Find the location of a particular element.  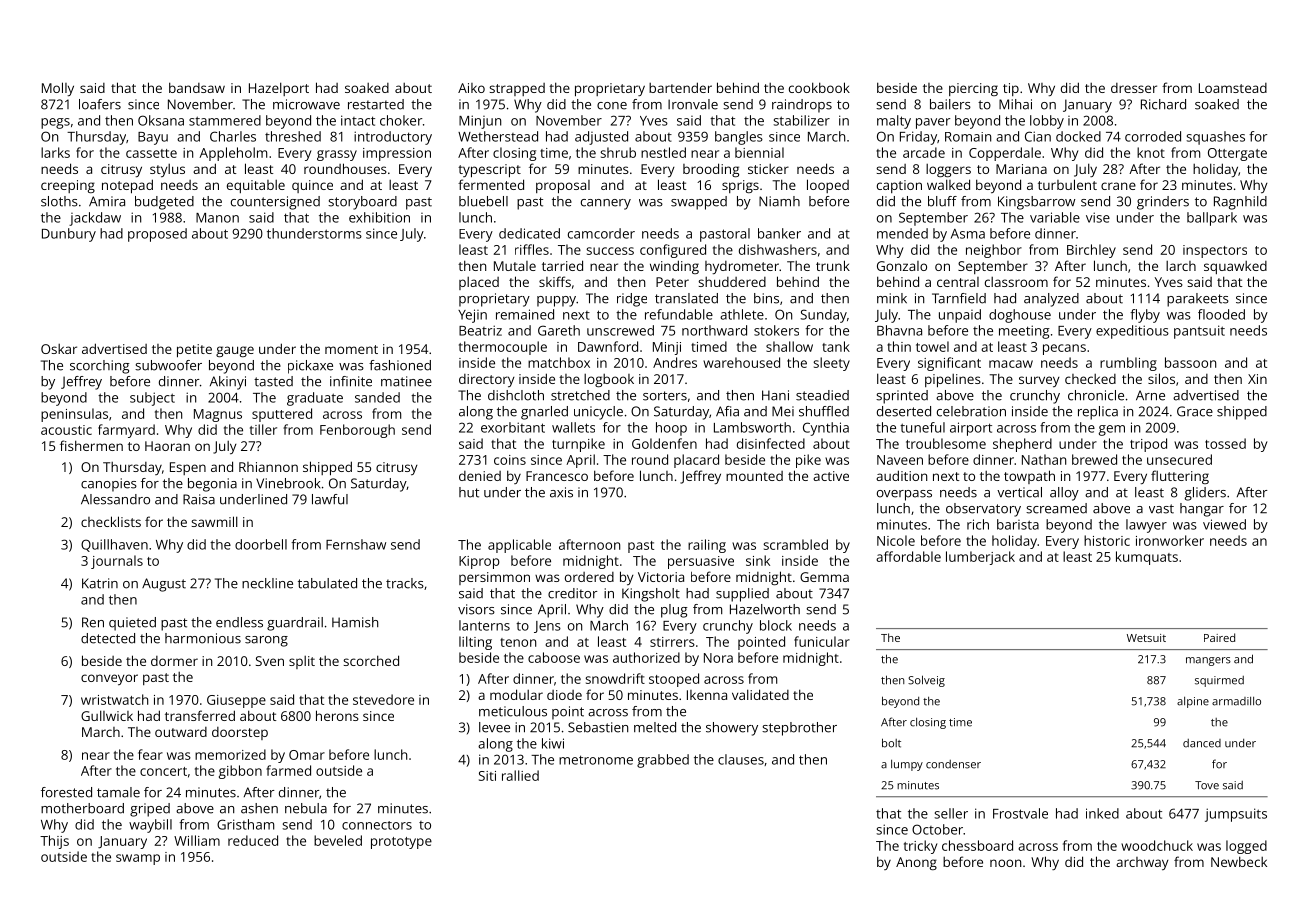

mink is located at coordinates (892, 298).
